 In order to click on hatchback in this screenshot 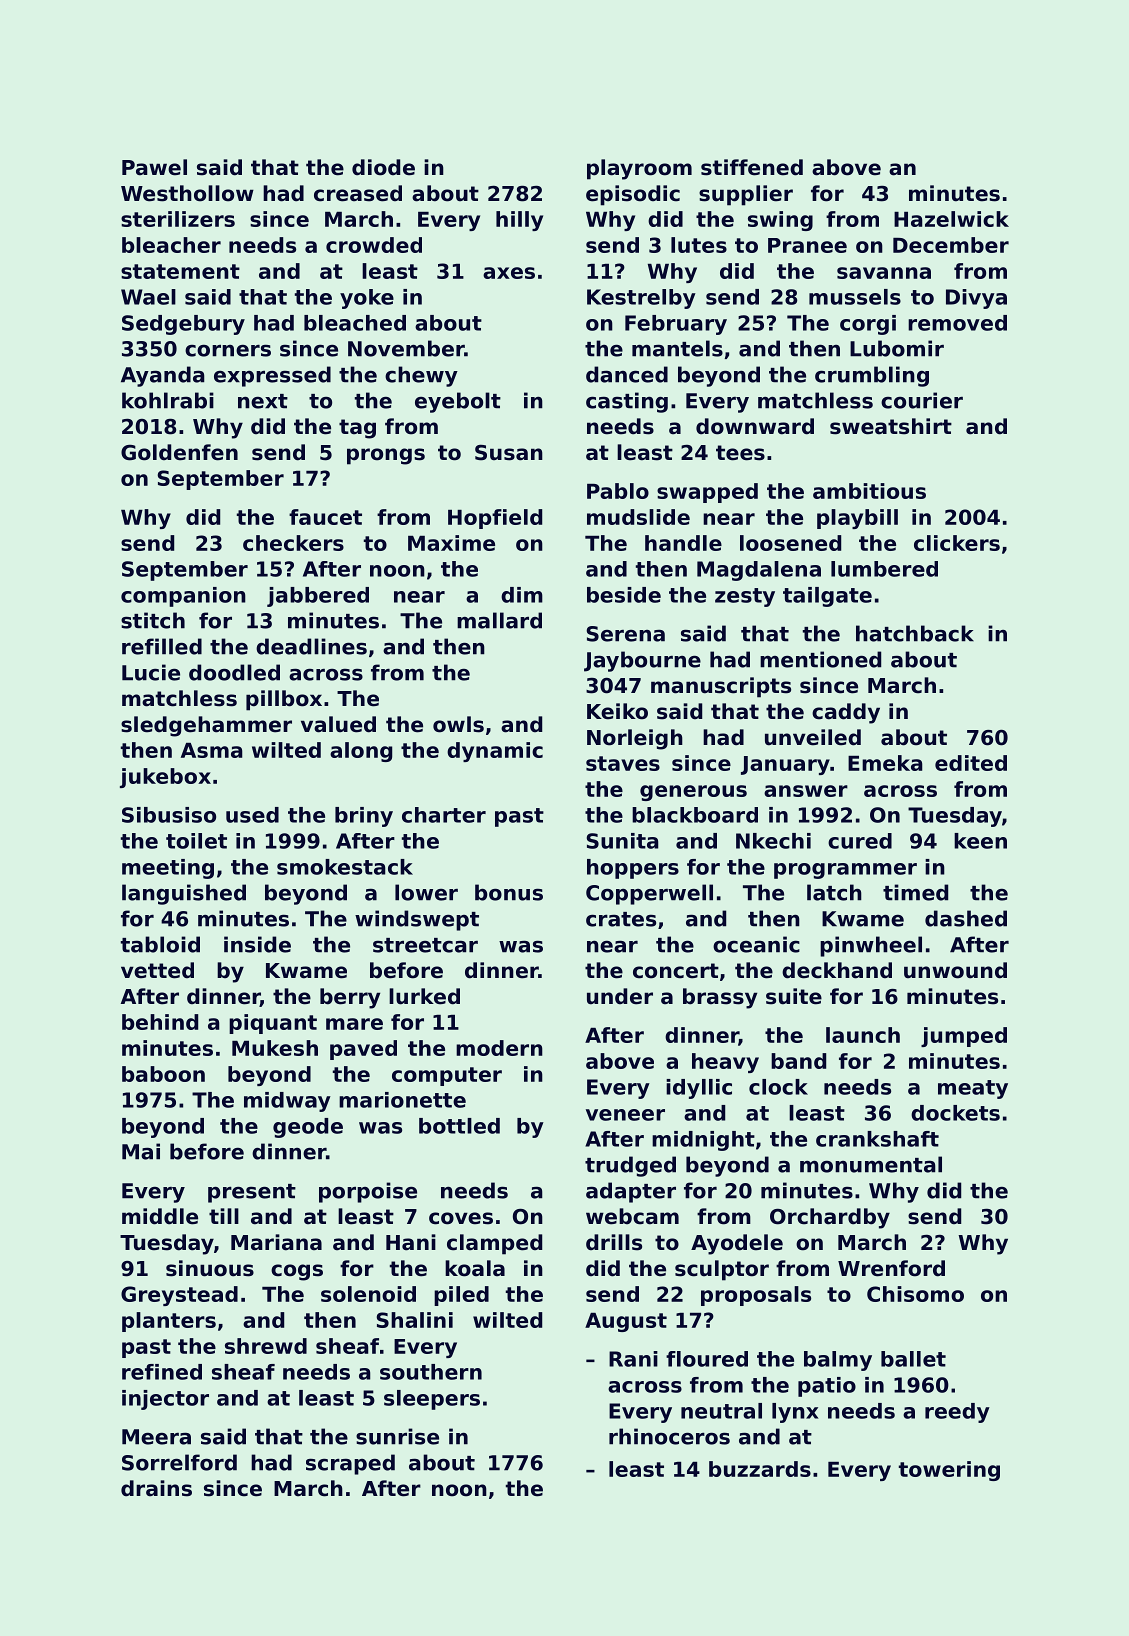, I will do `click(915, 633)`.
